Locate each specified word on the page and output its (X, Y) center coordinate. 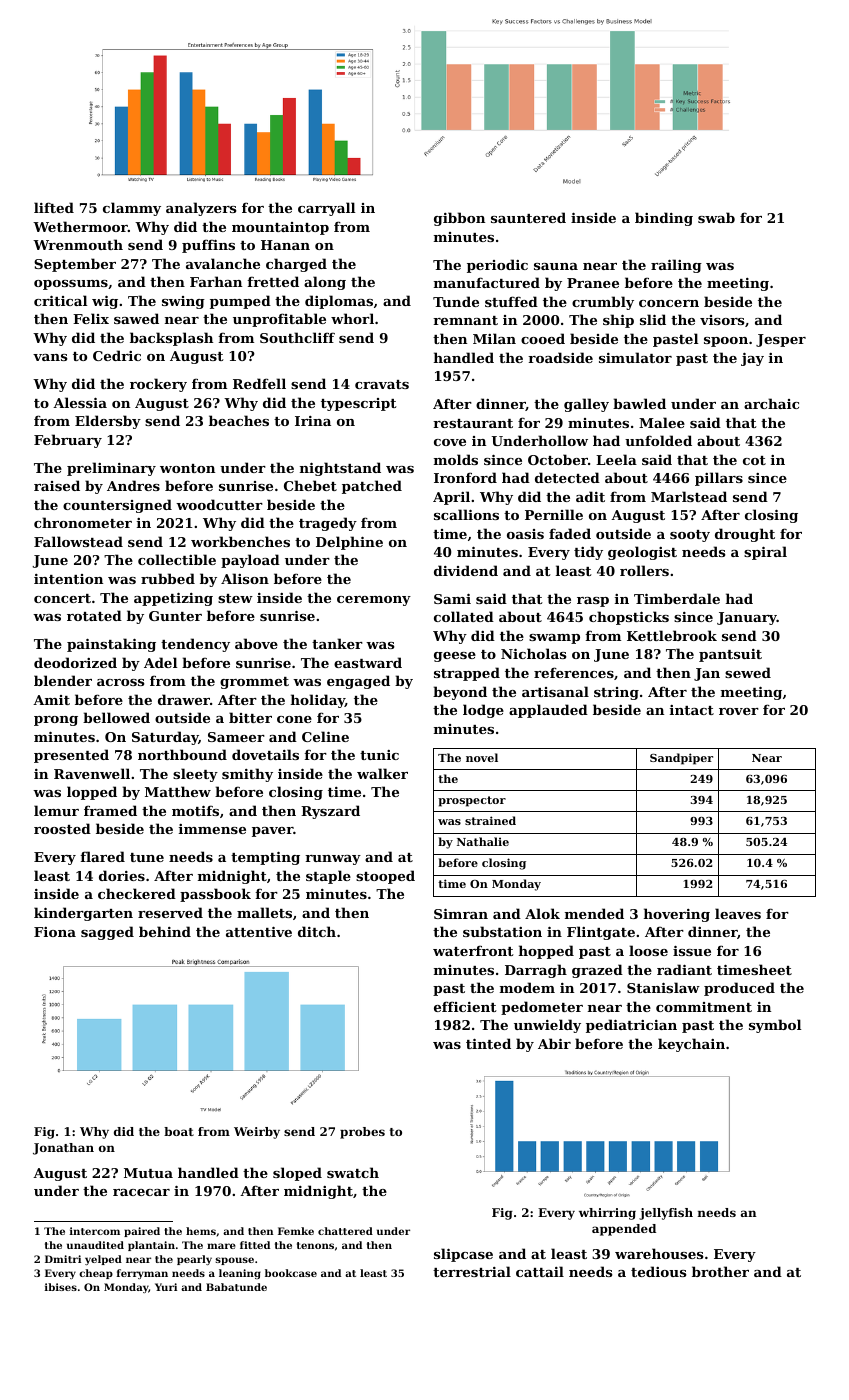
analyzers (201, 209)
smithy (247, 775)
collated (464, 616)
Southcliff (297, 337)
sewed (748, 672)
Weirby (257, 1133)
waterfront (473, 950)
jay (752, 359)
